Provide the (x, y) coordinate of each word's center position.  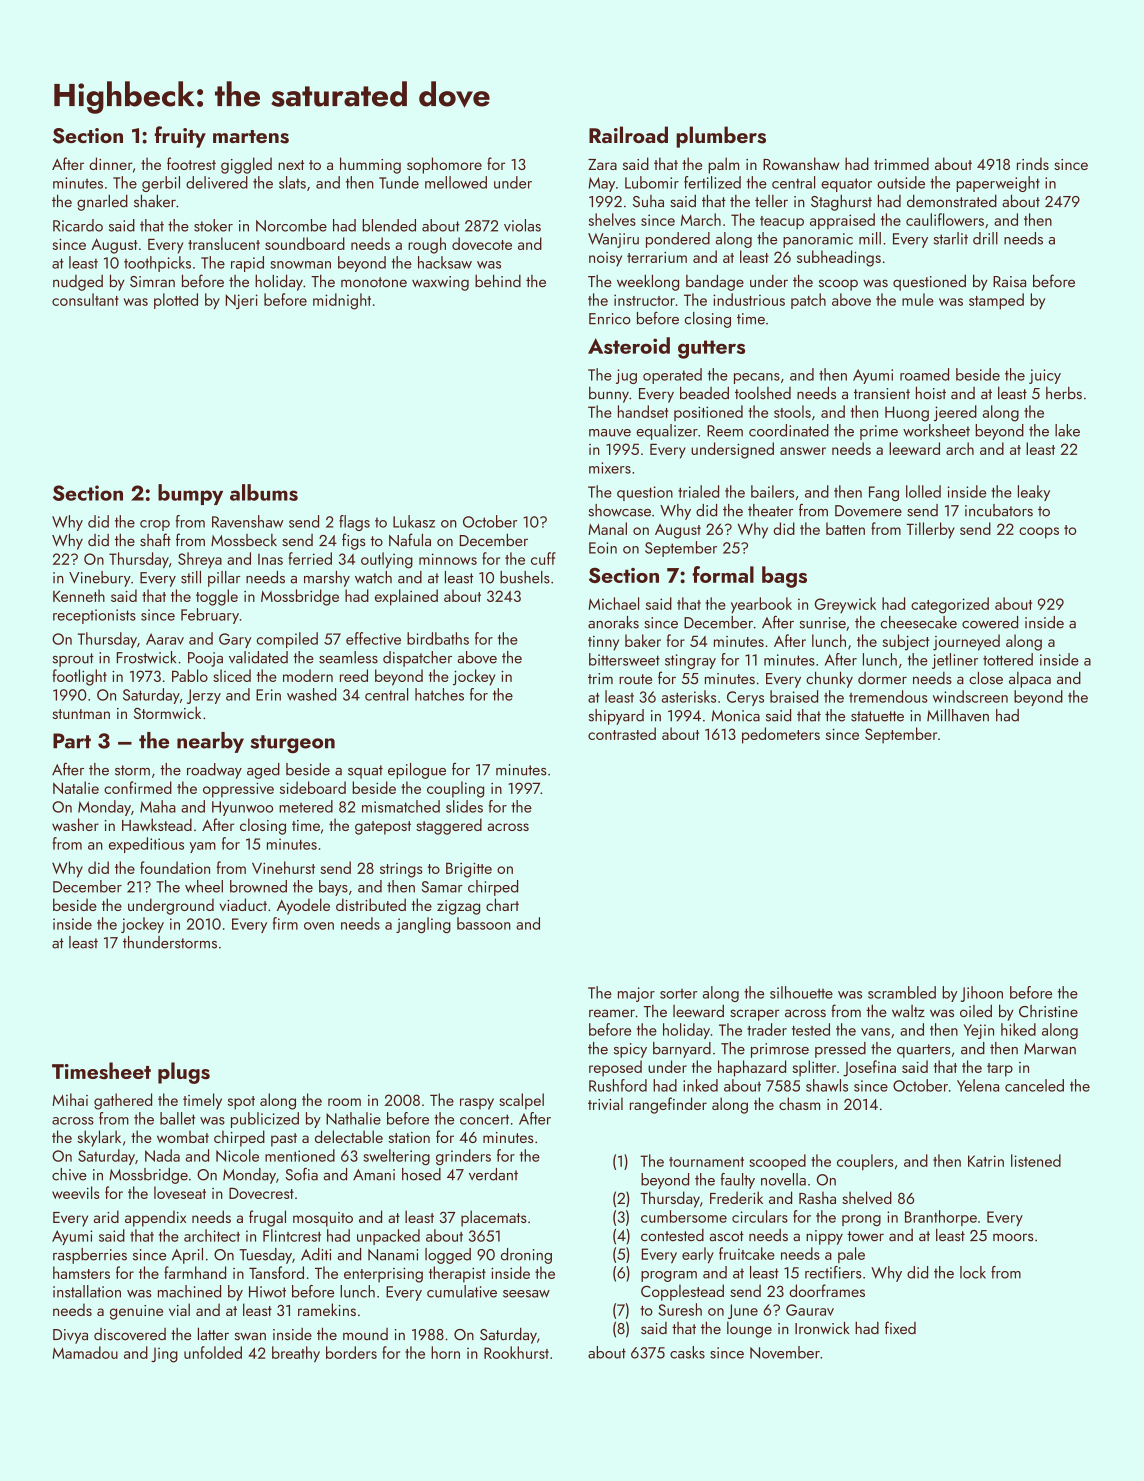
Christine (1048, 1011)
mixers (610, 468)
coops (1039, 533)
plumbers (721, 137)
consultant (85, 299)
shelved (867, 1197)
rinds (1033, 163)
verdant (493, 1174)
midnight (342, 301)
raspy (477, 1104)
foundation (175, 867)
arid (106, 1216)
